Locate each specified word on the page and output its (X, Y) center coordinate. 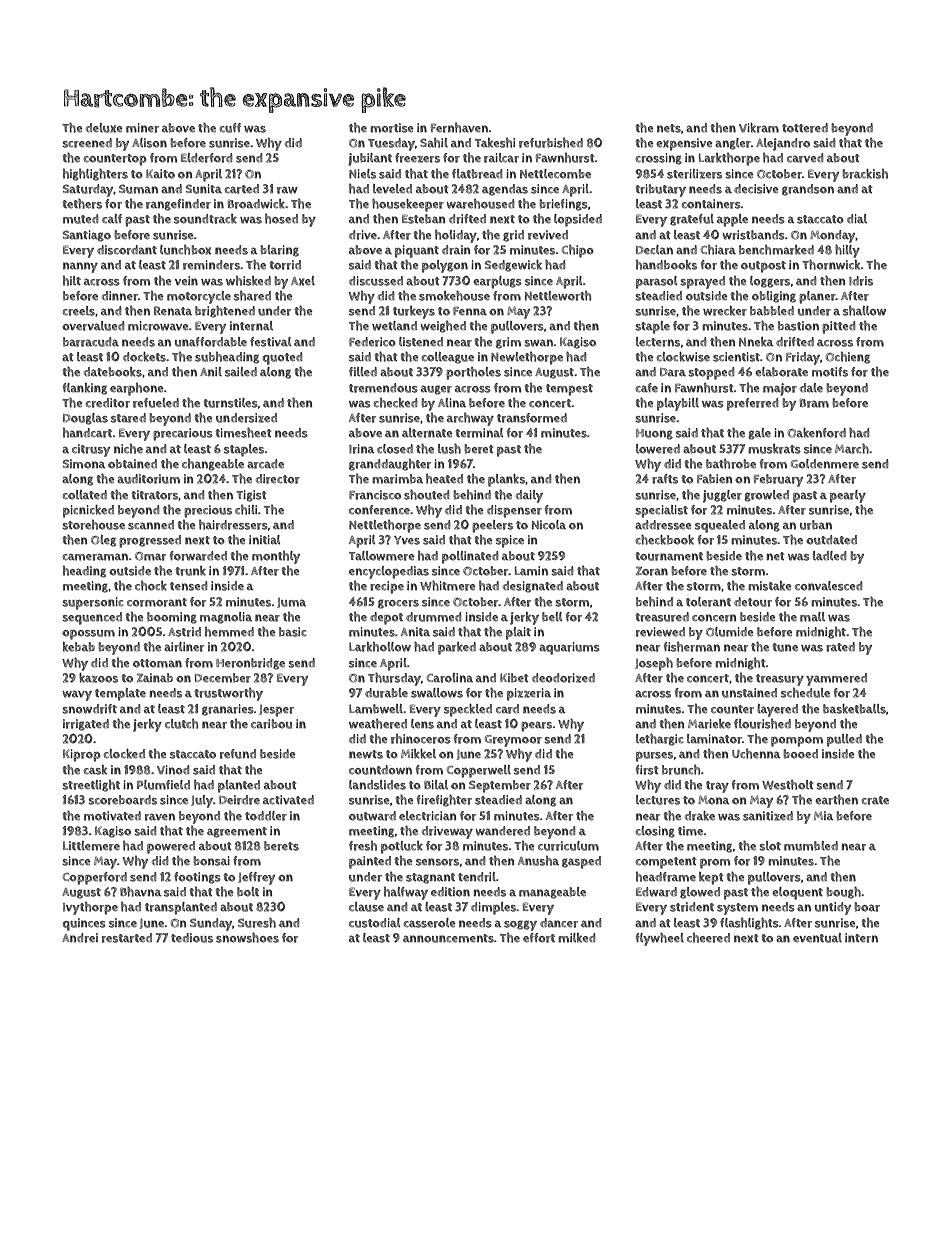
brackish (865, 174)
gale (760, 434)
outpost (763, 267)
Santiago (87, 236)
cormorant (157, 602)
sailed (241, 372)
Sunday (211, 924)
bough (843, 893)
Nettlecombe (555, 174)
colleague (448, 358)
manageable (552, 893)
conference (379, 510)
